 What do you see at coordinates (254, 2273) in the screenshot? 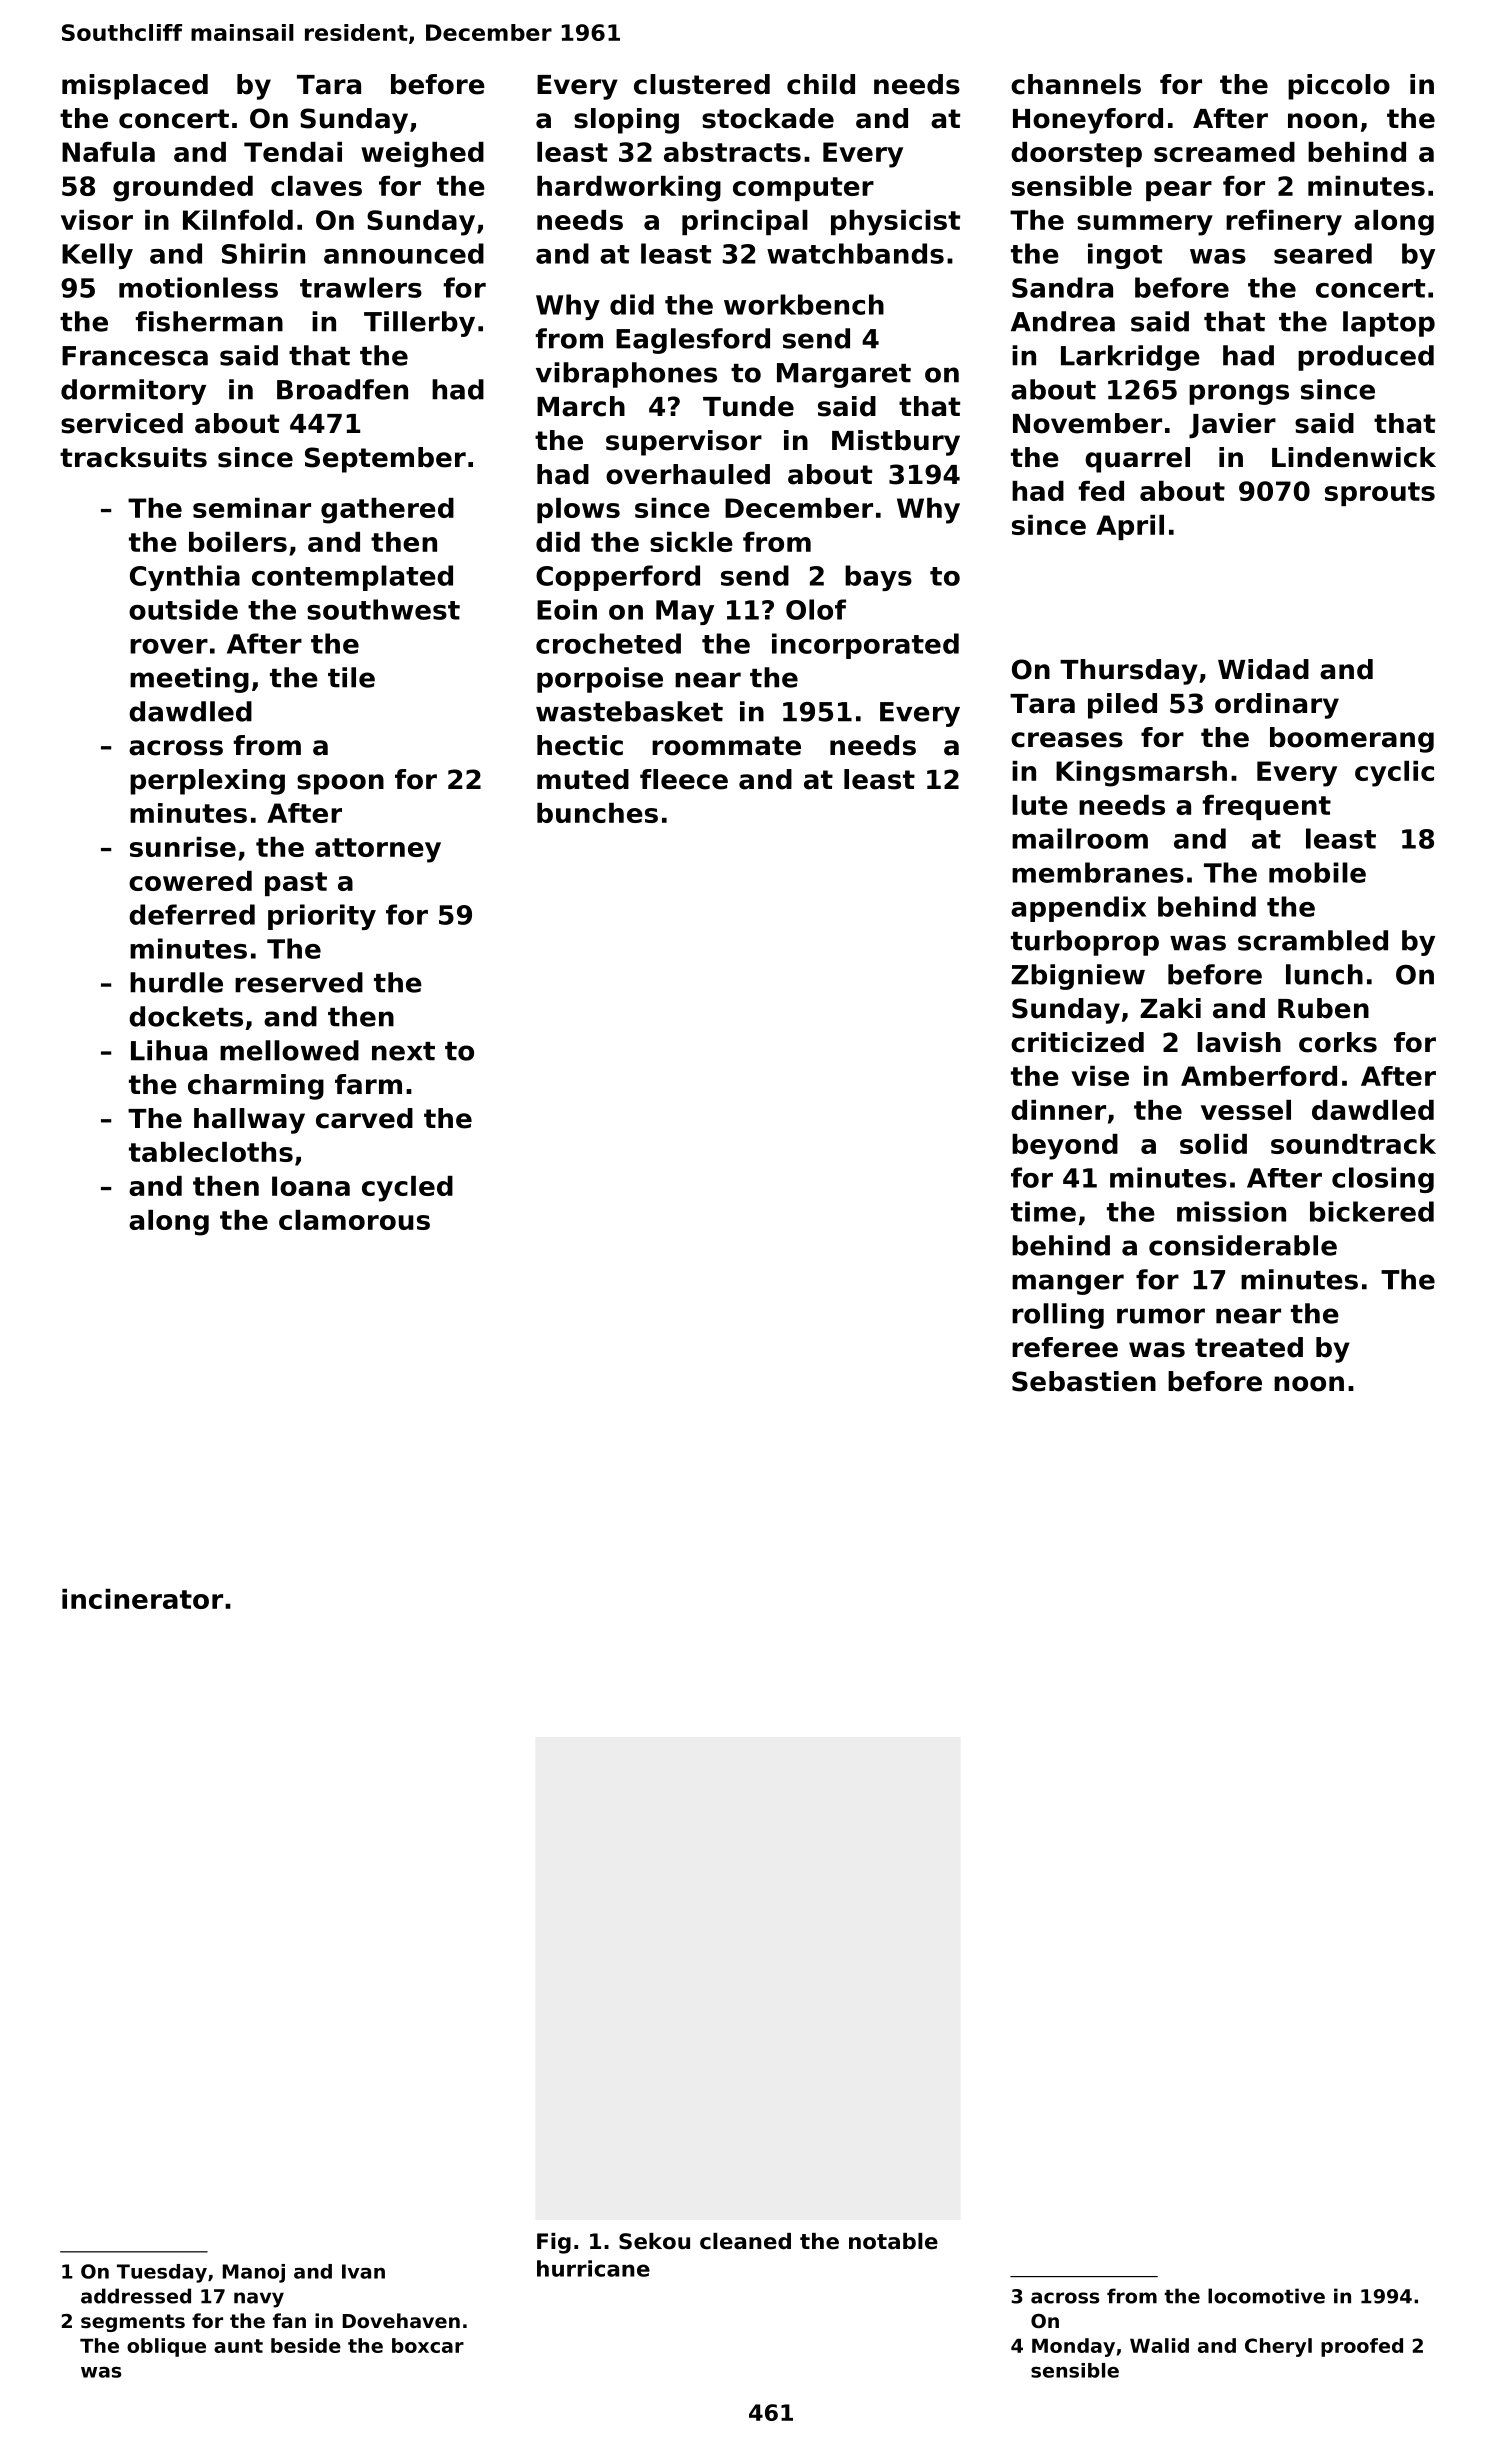
I see `Manoj` at bounding box center [254, 2273].
